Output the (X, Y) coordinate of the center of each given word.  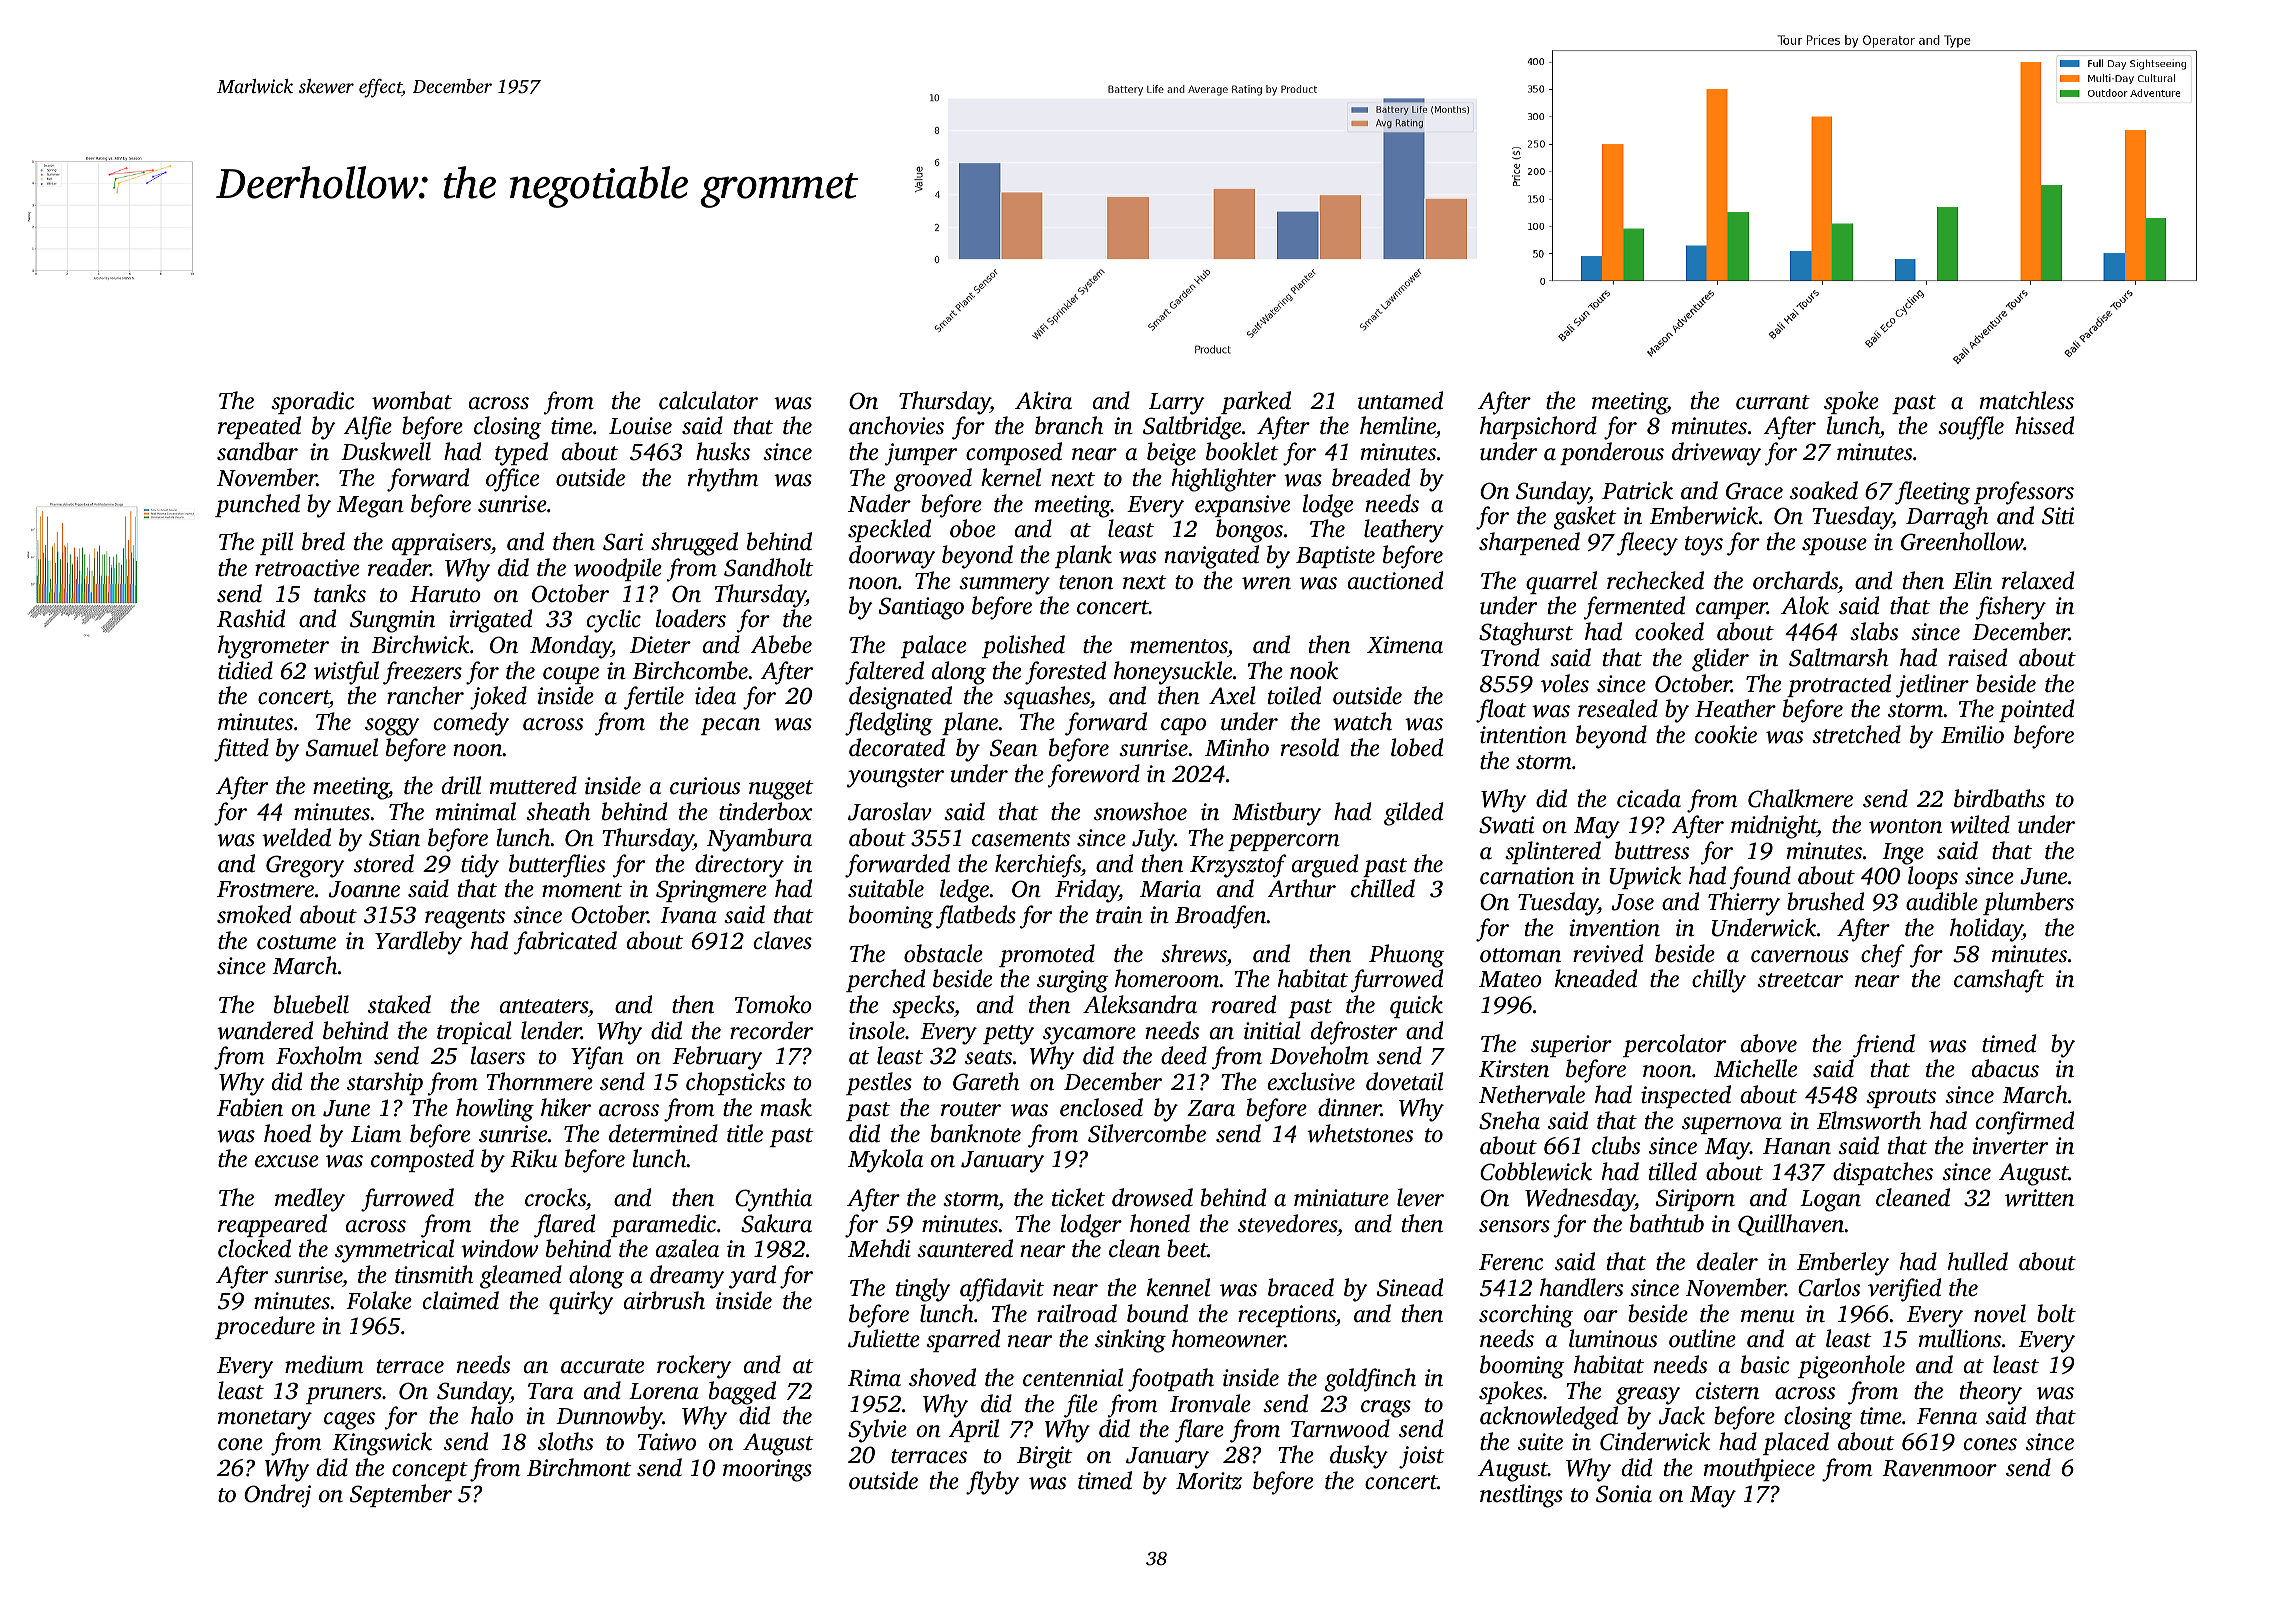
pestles (879, 1083)
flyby (992, 1483)
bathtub (1667, 1223)
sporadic (312, 402)
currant (1773, 402)
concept (430, 1471)
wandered (265, 1030)
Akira (1043, 400)
